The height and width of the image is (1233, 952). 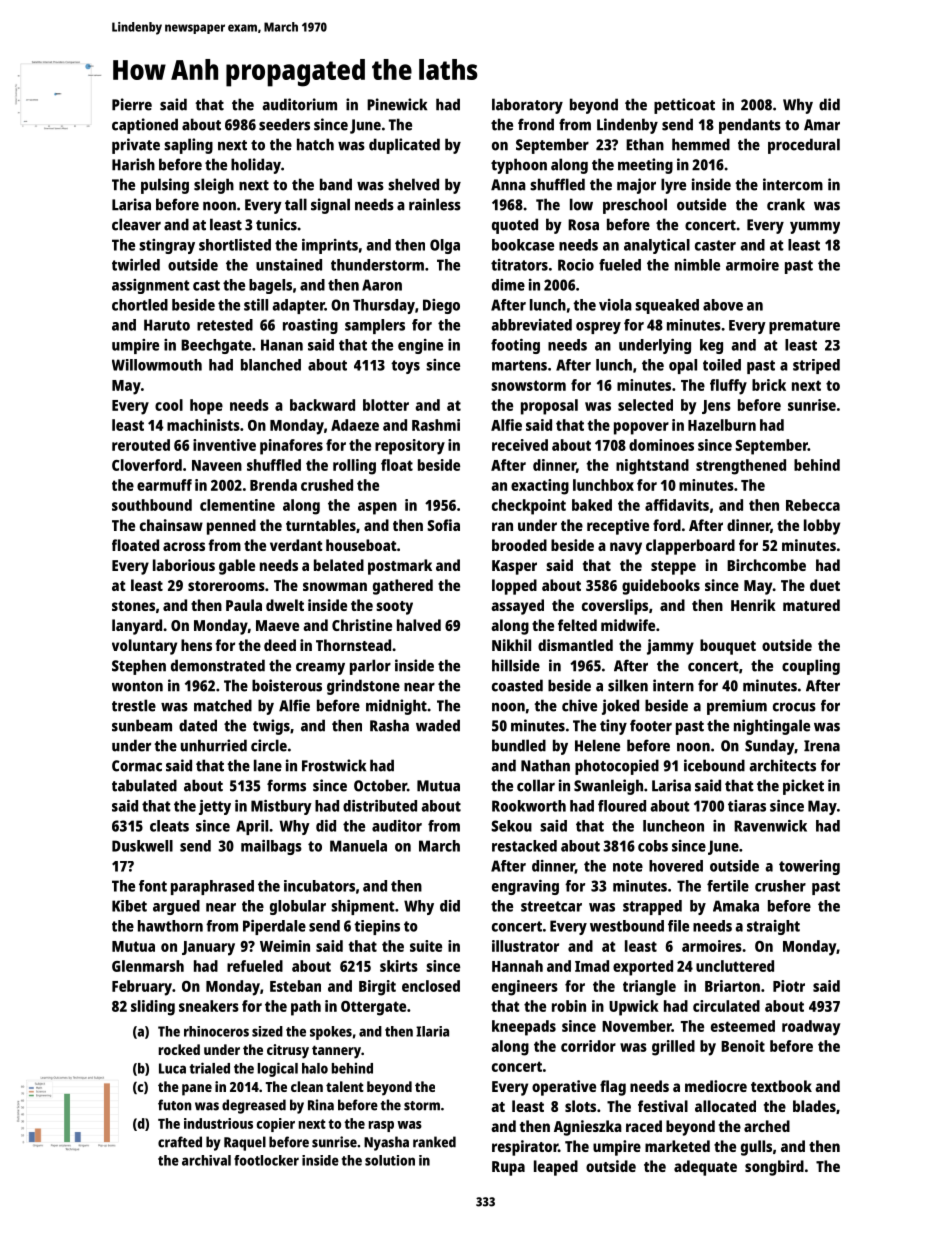 I want to click on shortlisted, so click(x=235, y=245).
